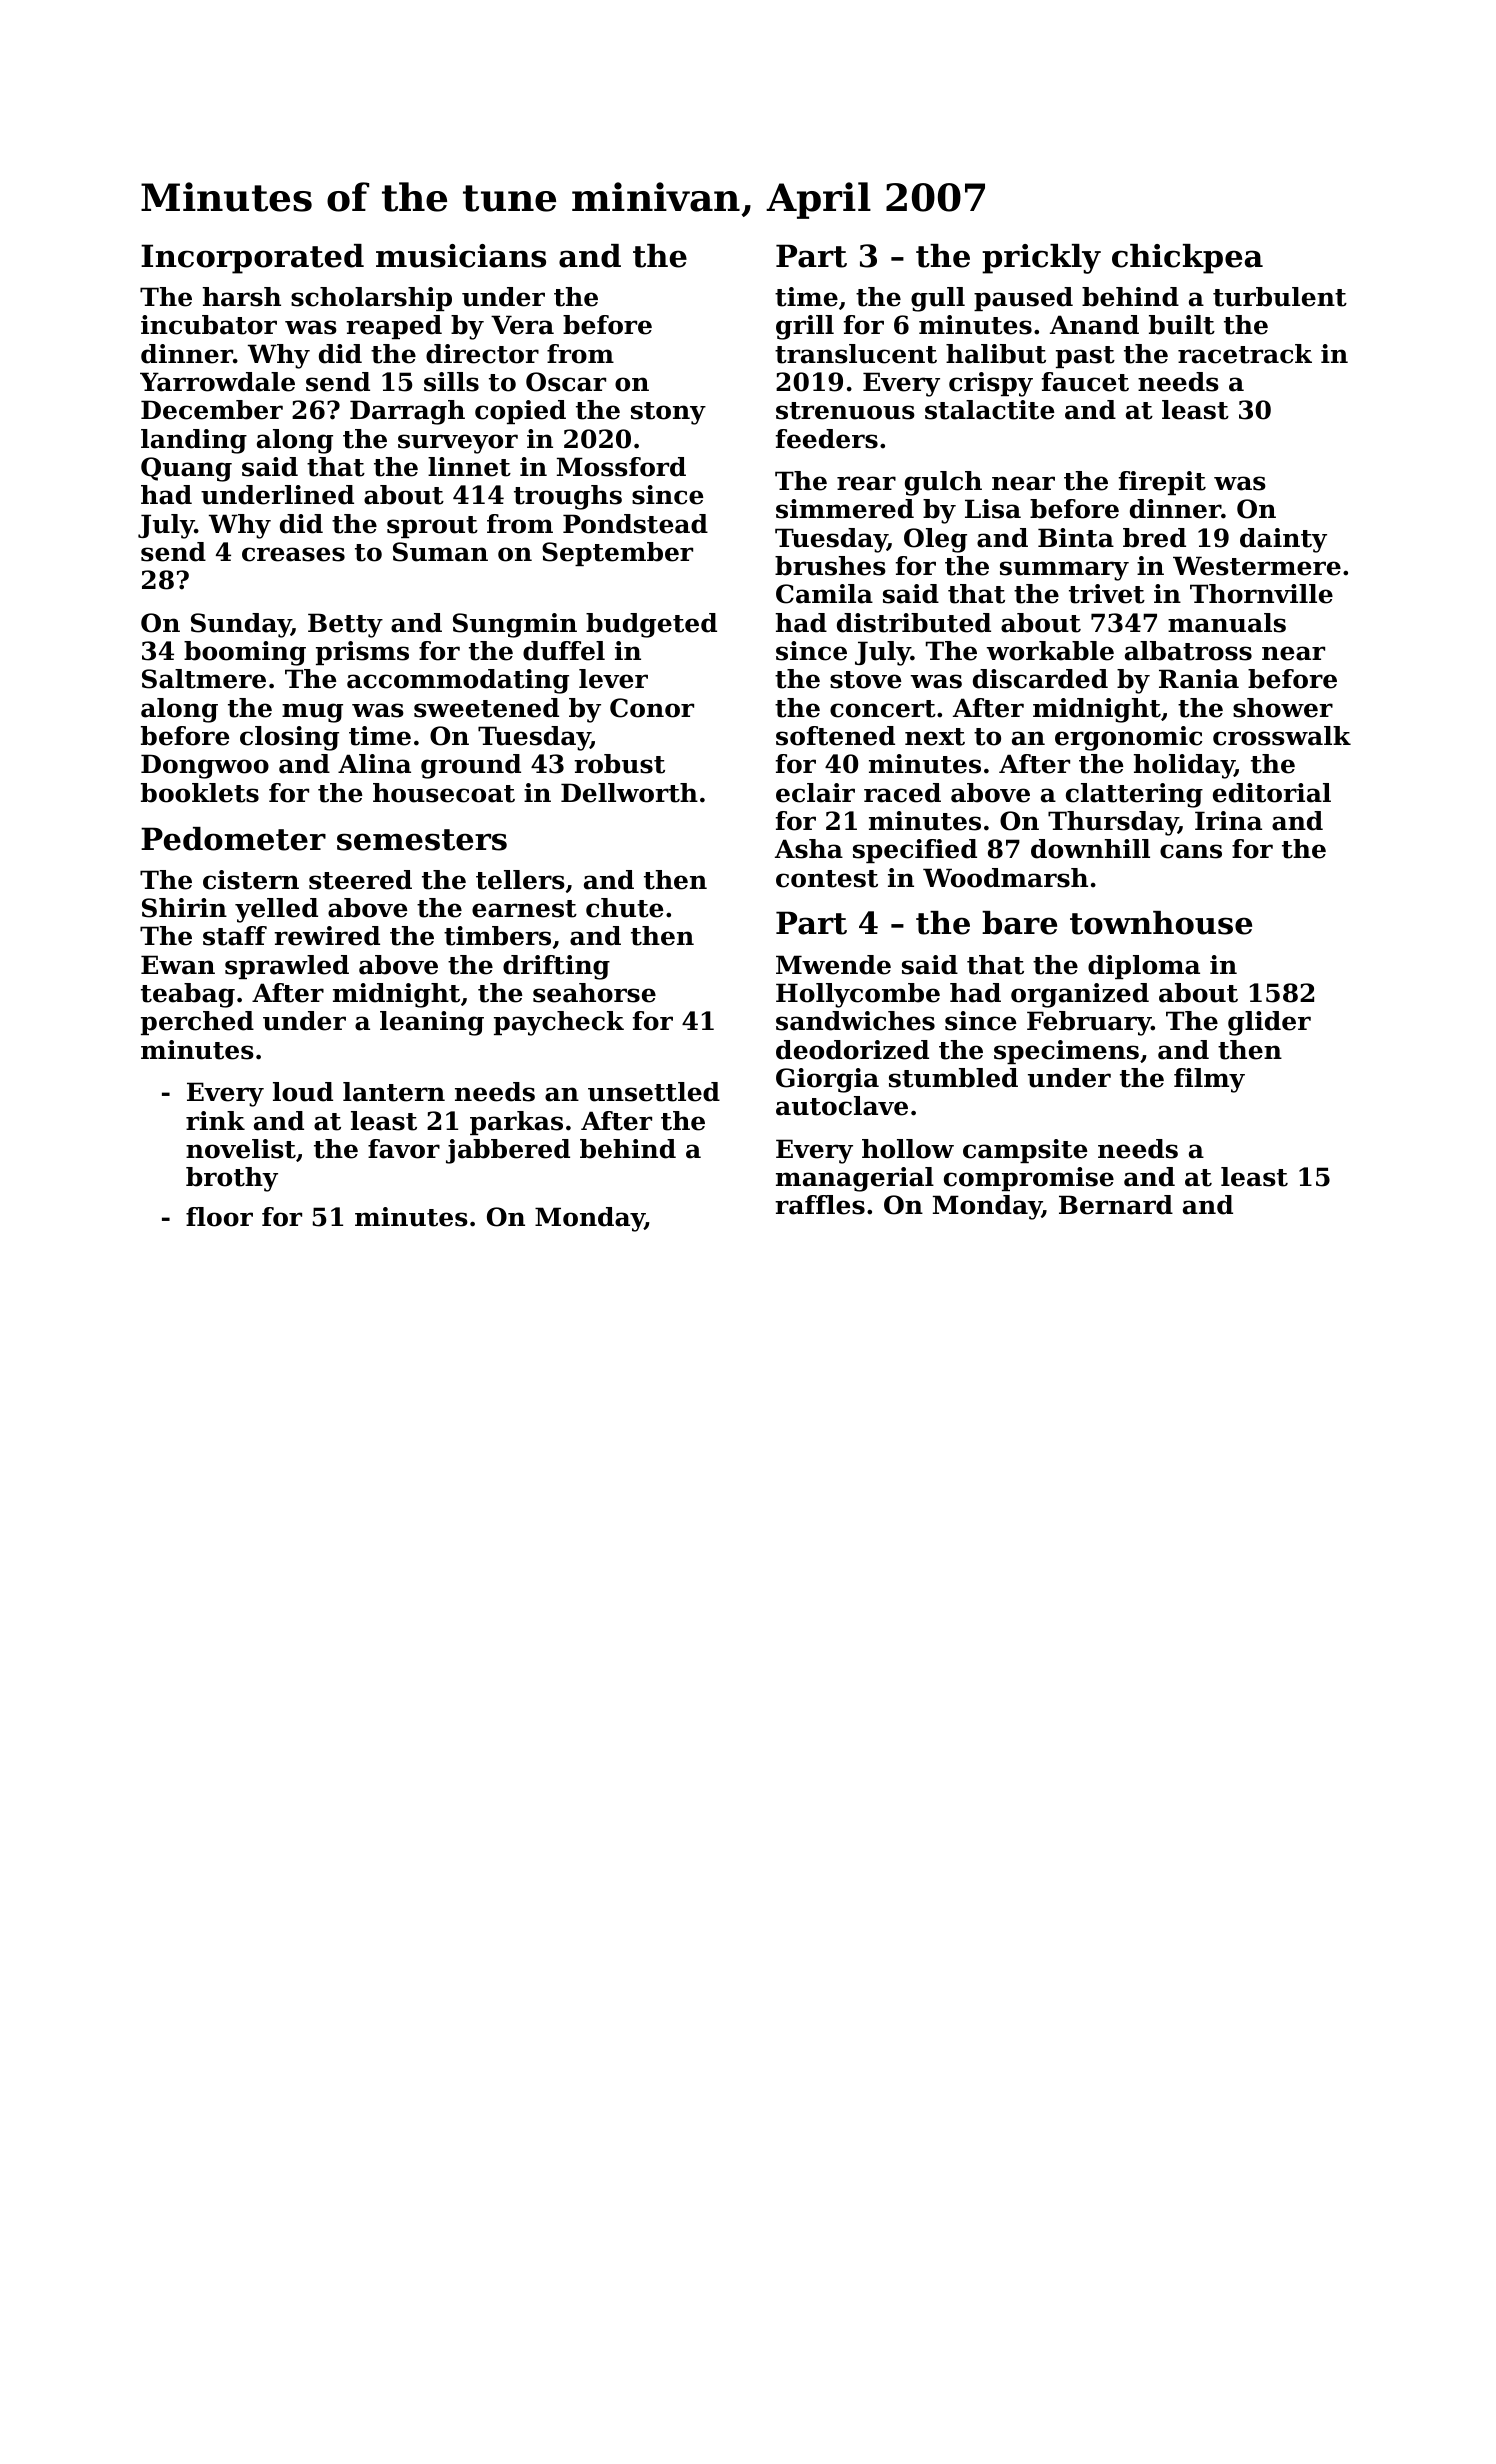 The width and height of the page is (1496, 2464). Describe the element at coordinates (1162, 483) in the page. I see `firepit` at that location.
